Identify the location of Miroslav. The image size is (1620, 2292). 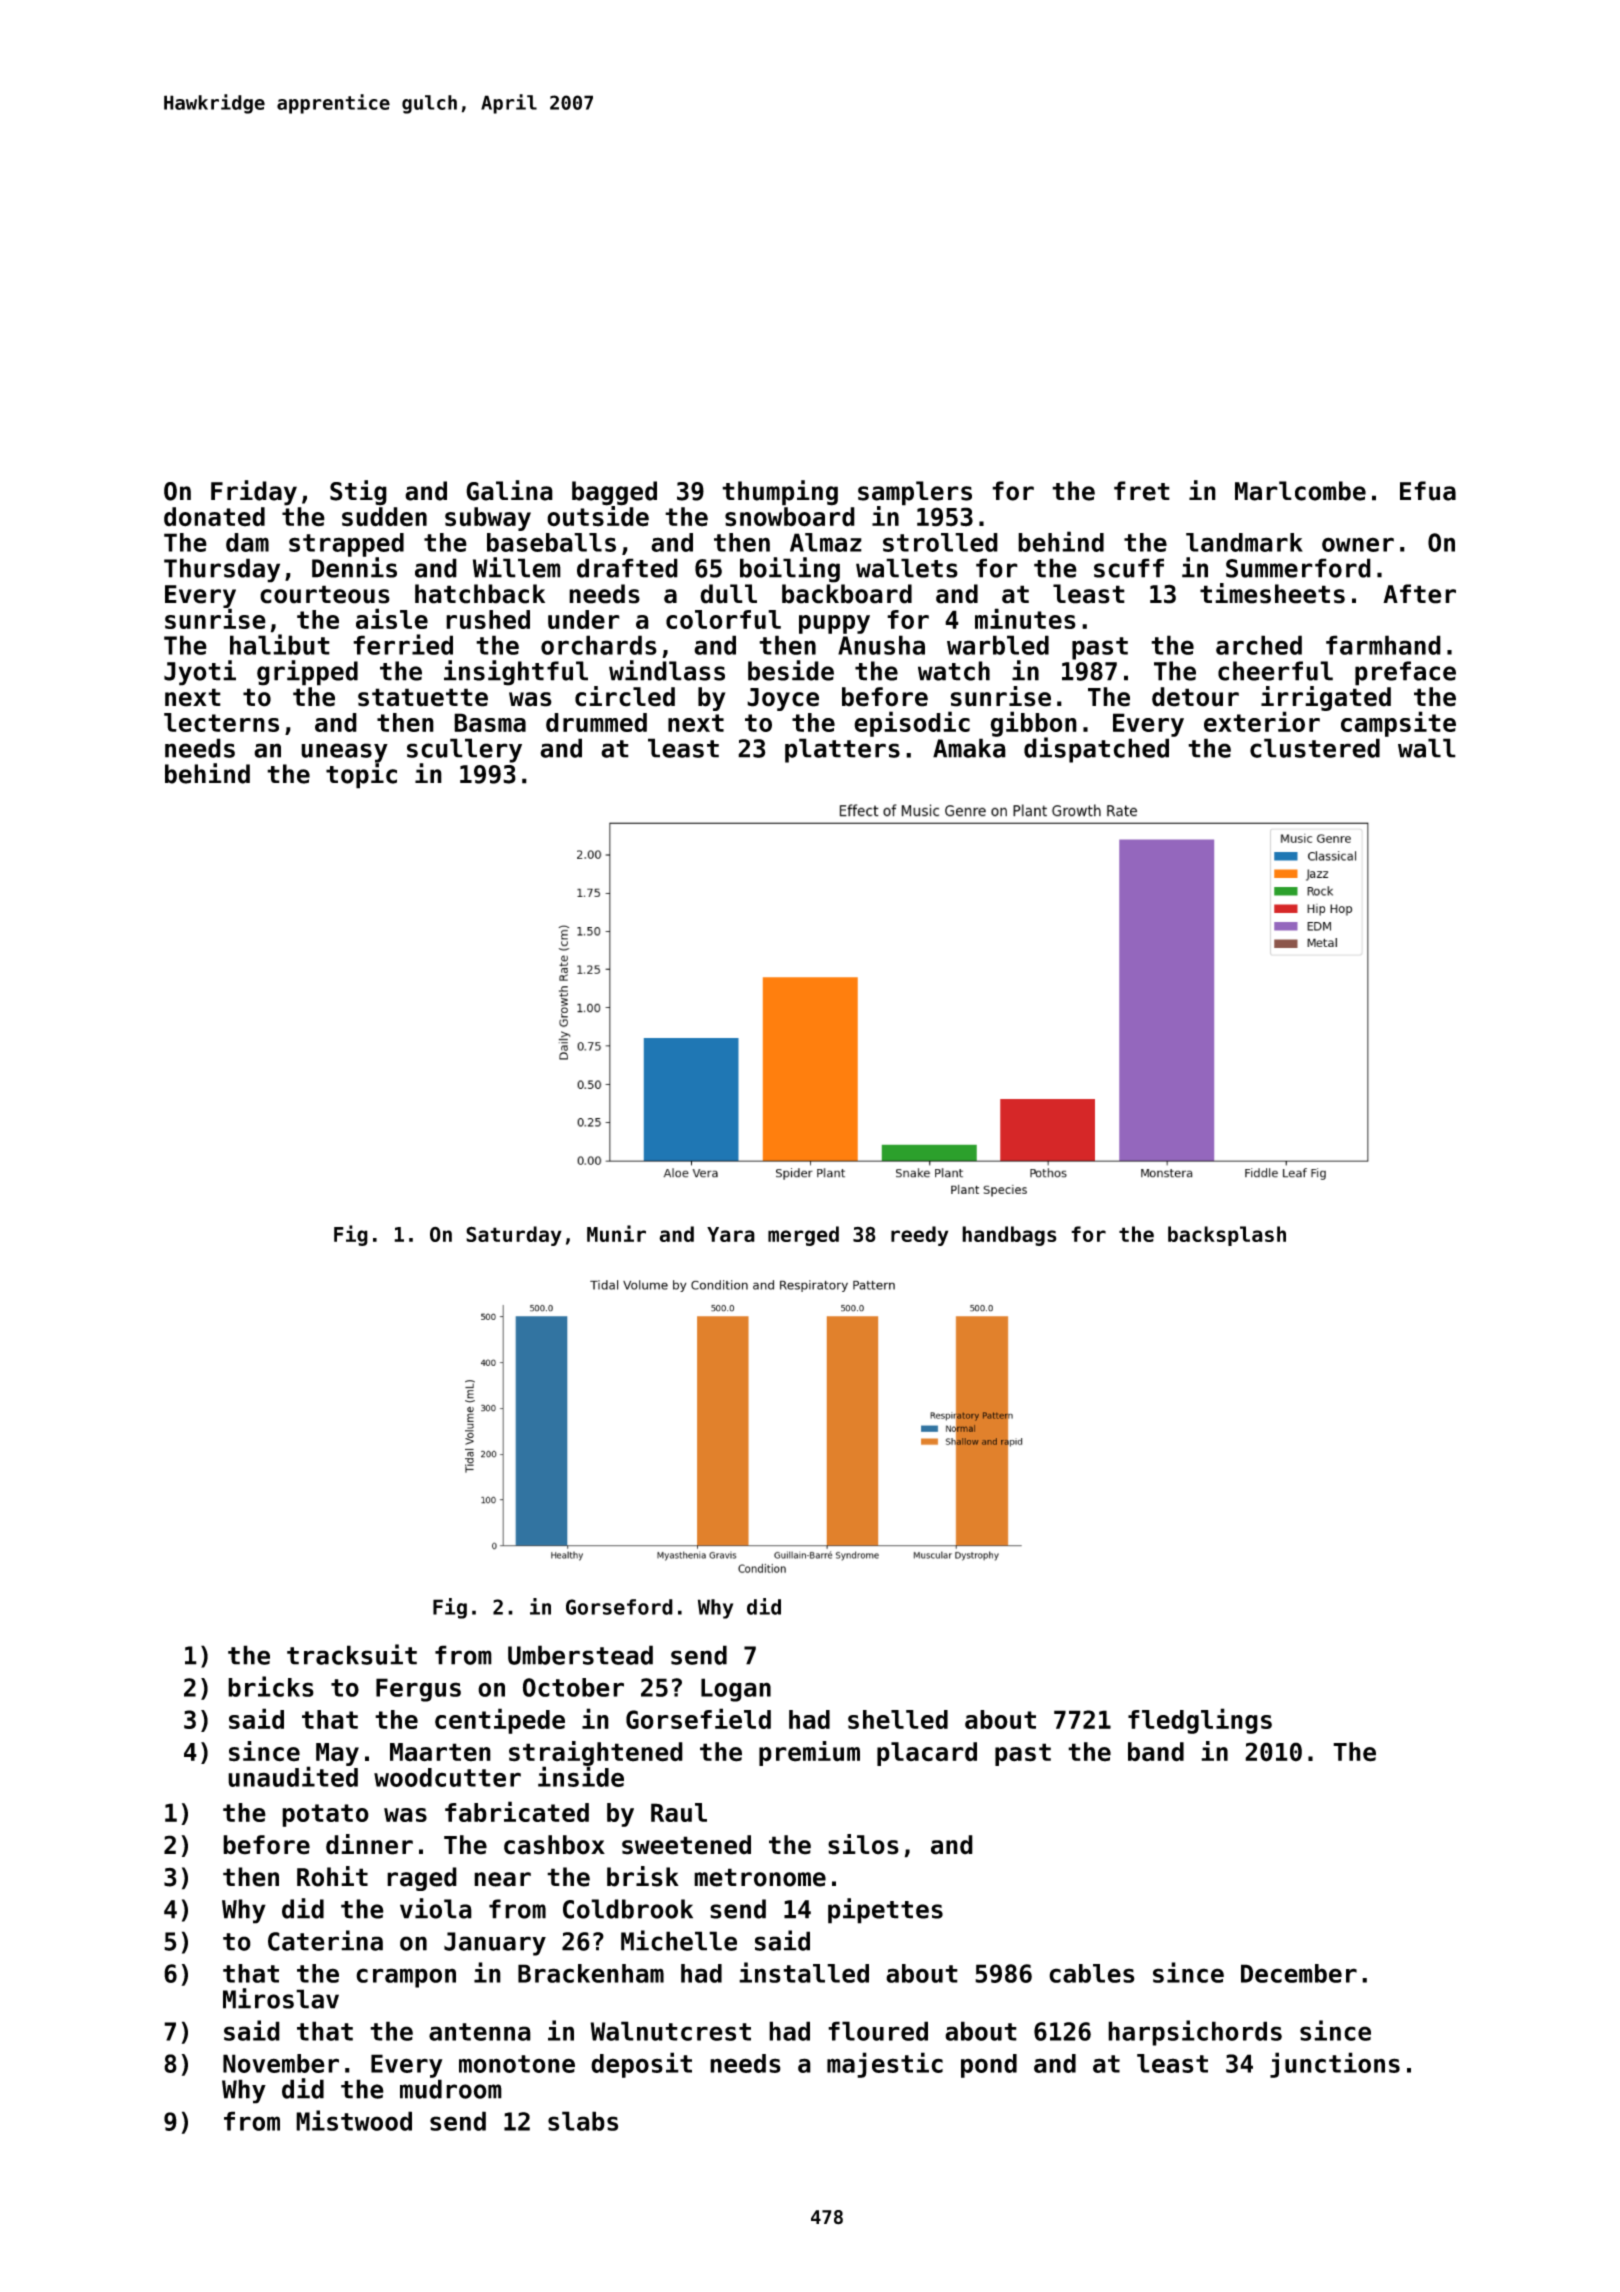
(281, 1998).
